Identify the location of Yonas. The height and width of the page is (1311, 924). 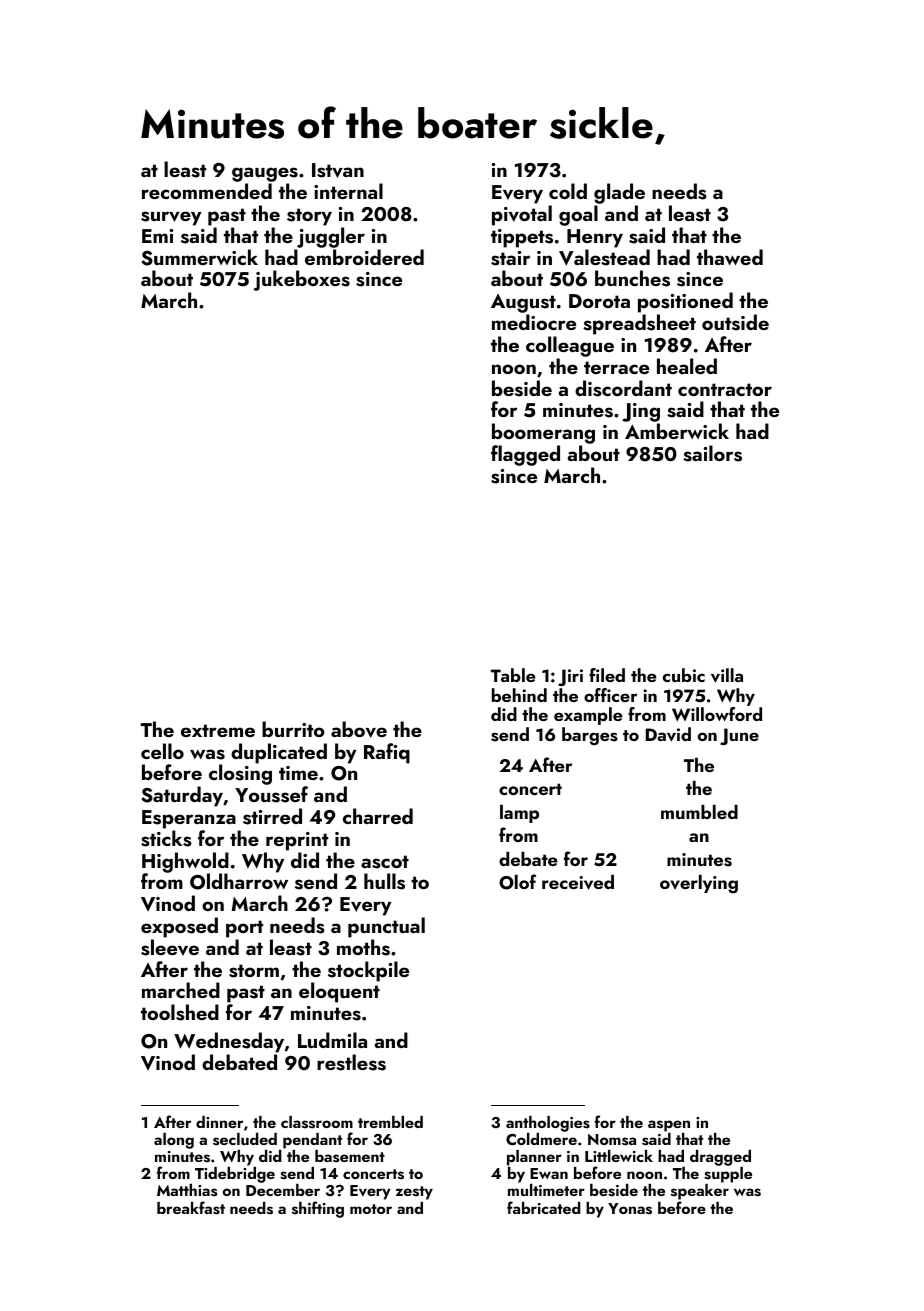
(630, 1209).
